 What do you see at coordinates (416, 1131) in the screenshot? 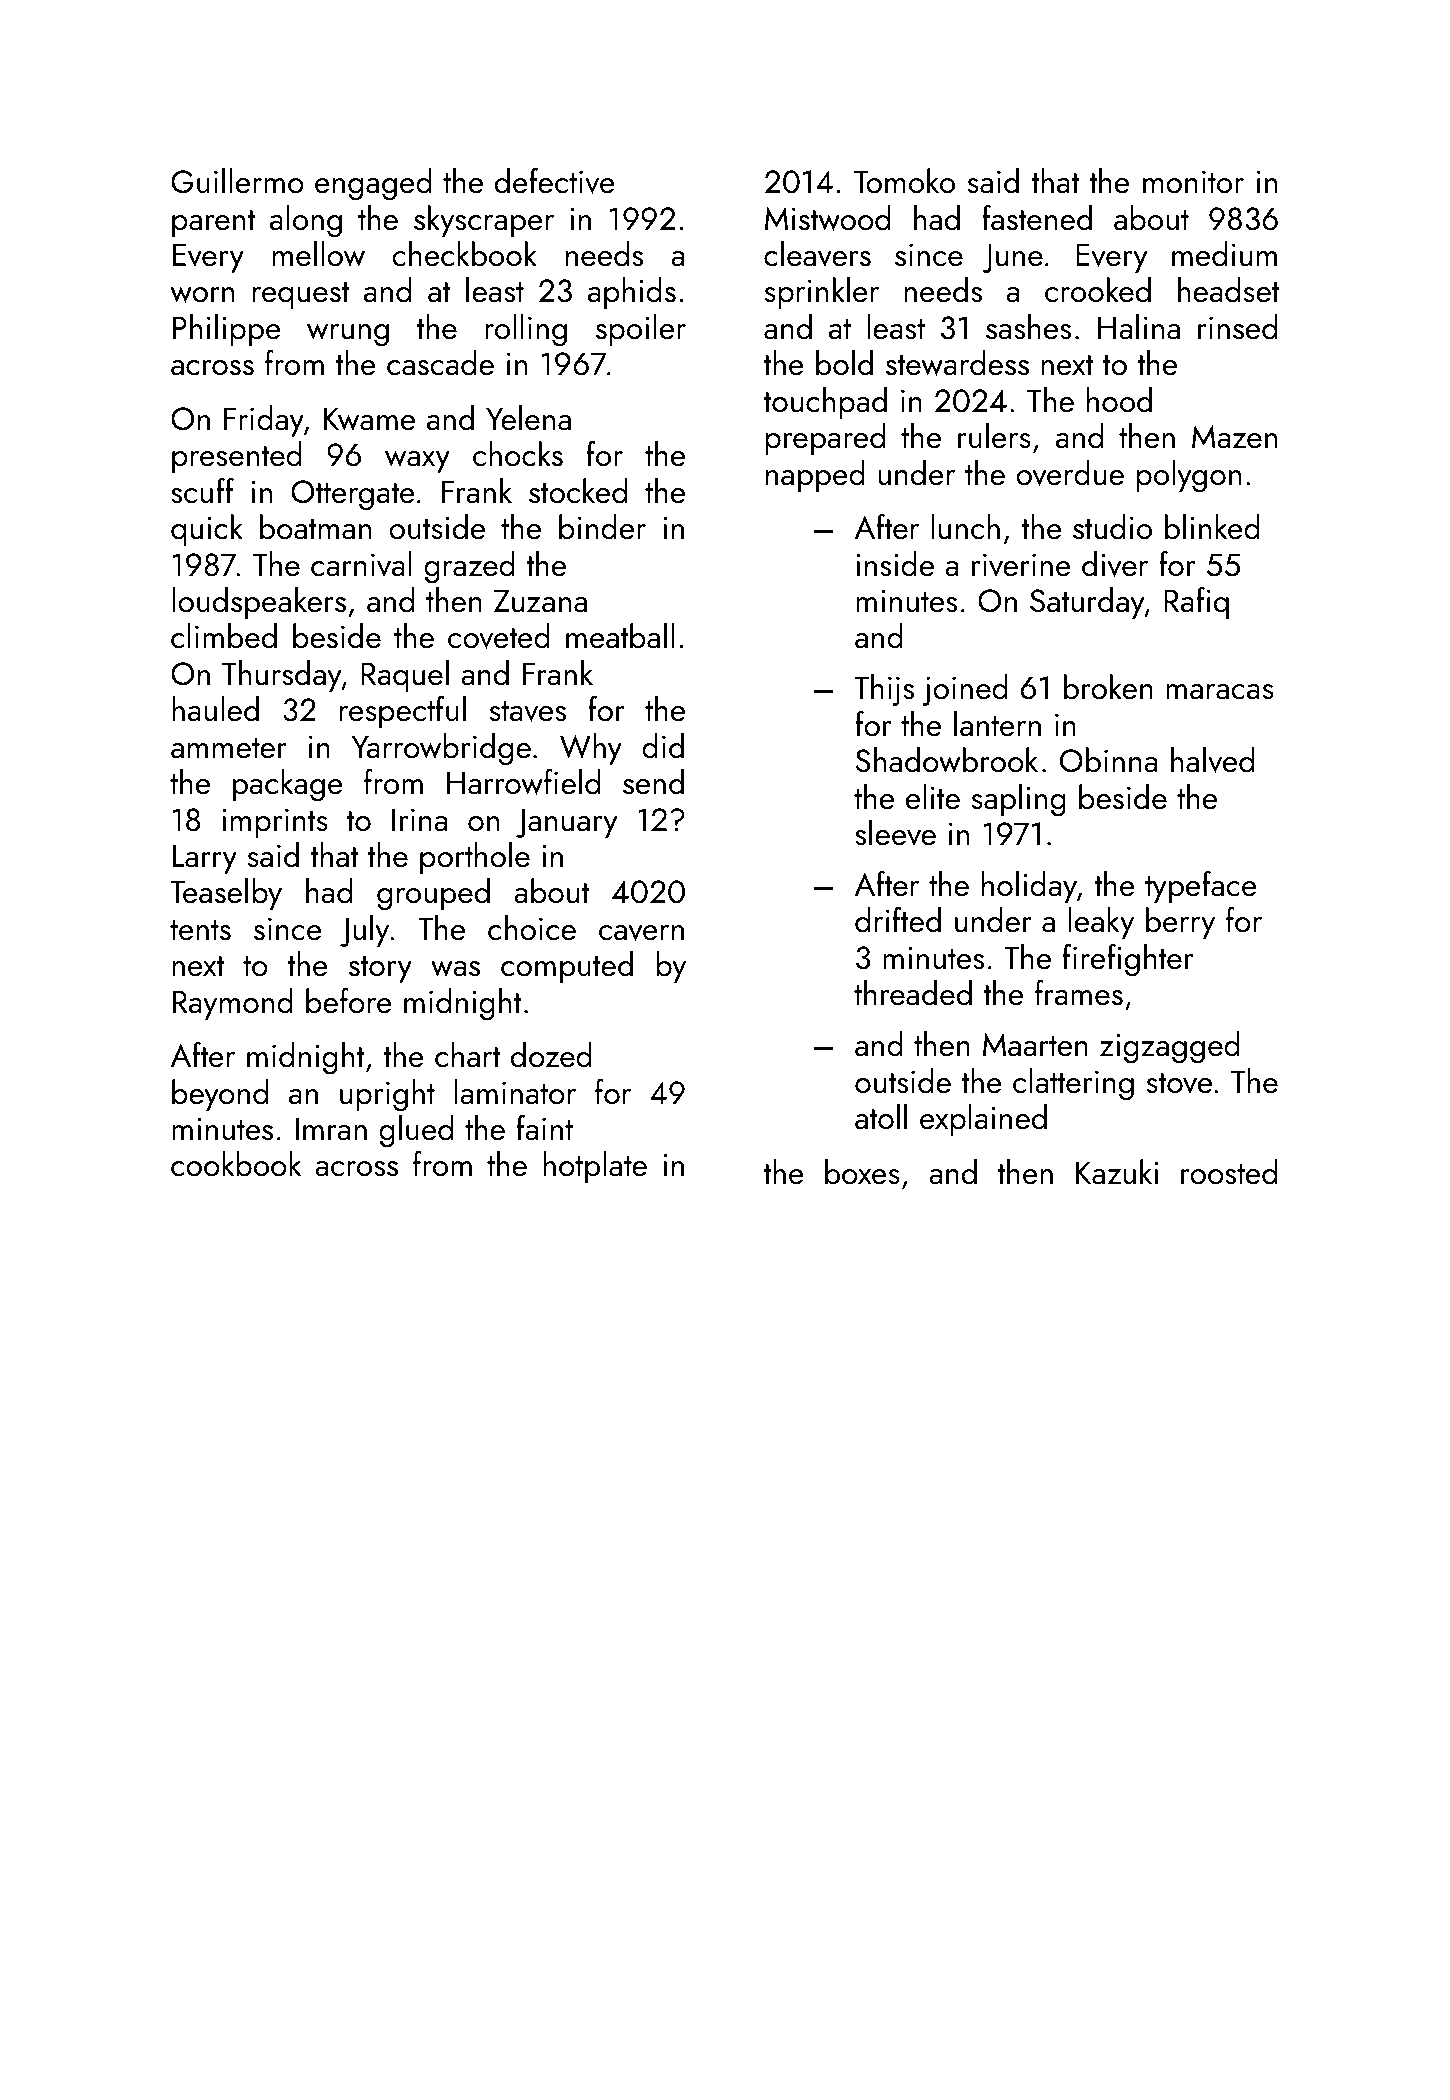
I see `glued` at bounding box center [416, 1131].
